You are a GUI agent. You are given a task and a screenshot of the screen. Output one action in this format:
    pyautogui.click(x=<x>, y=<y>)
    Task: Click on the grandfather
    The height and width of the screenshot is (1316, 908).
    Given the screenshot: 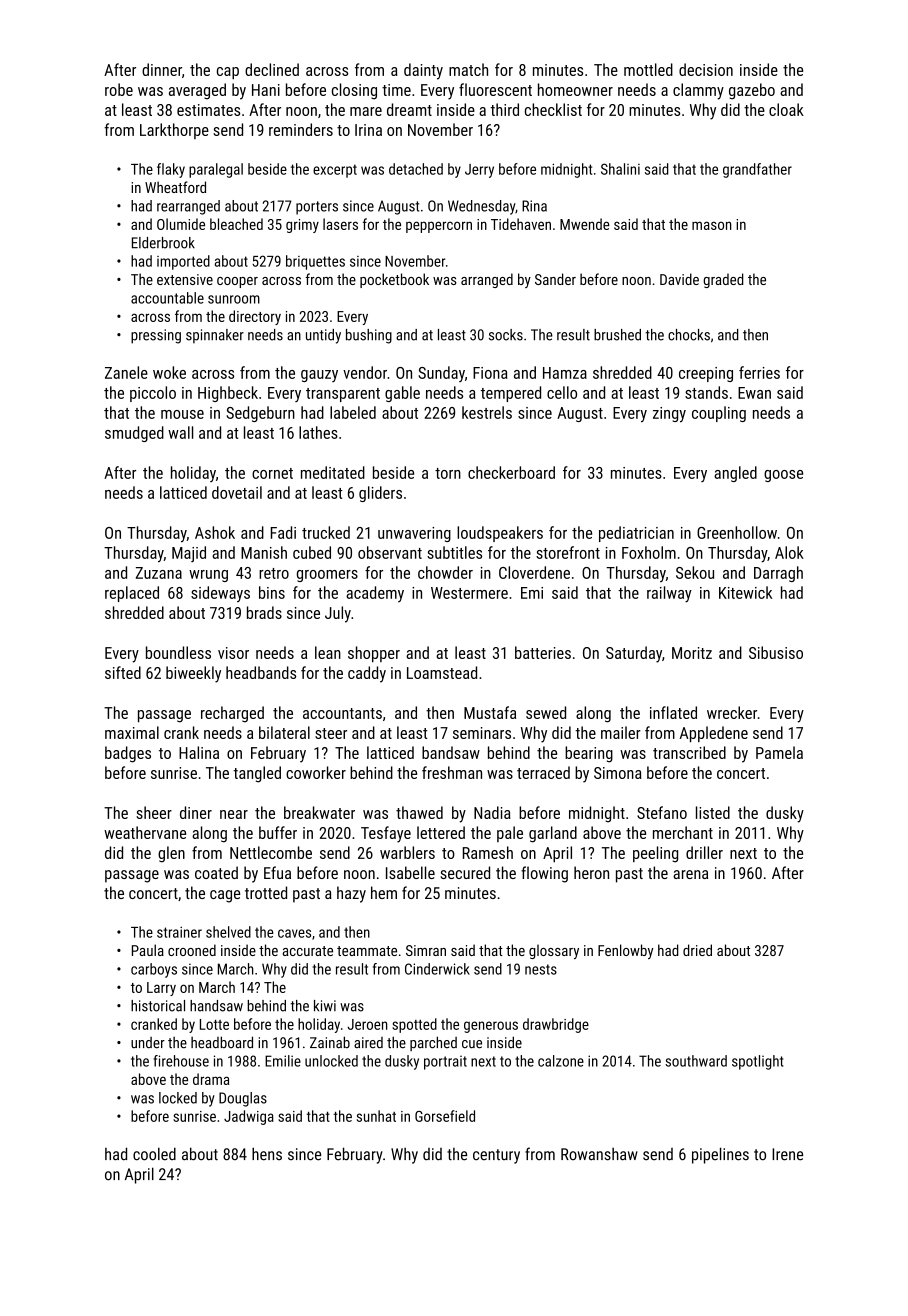 What is the action you would take?
    pyautogui.click(x=757, y=170)
